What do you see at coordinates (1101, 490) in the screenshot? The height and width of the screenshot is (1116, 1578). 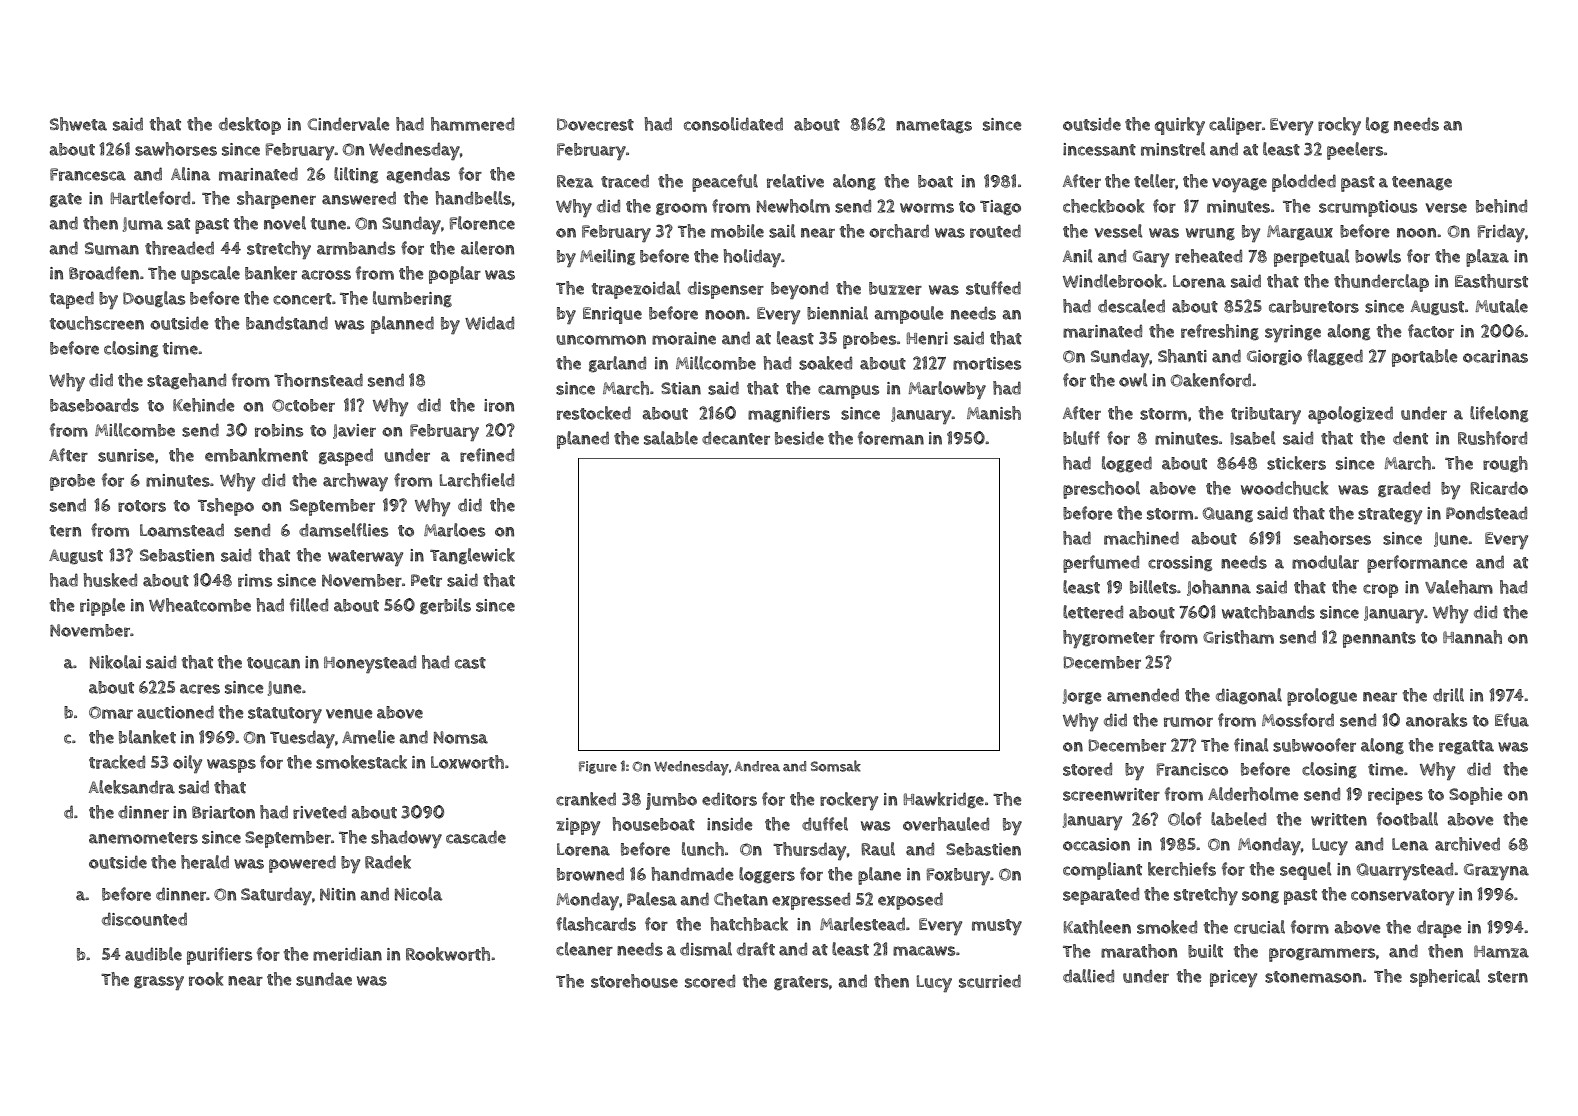 I see `preschool` at bounding box center [1101, 490].
